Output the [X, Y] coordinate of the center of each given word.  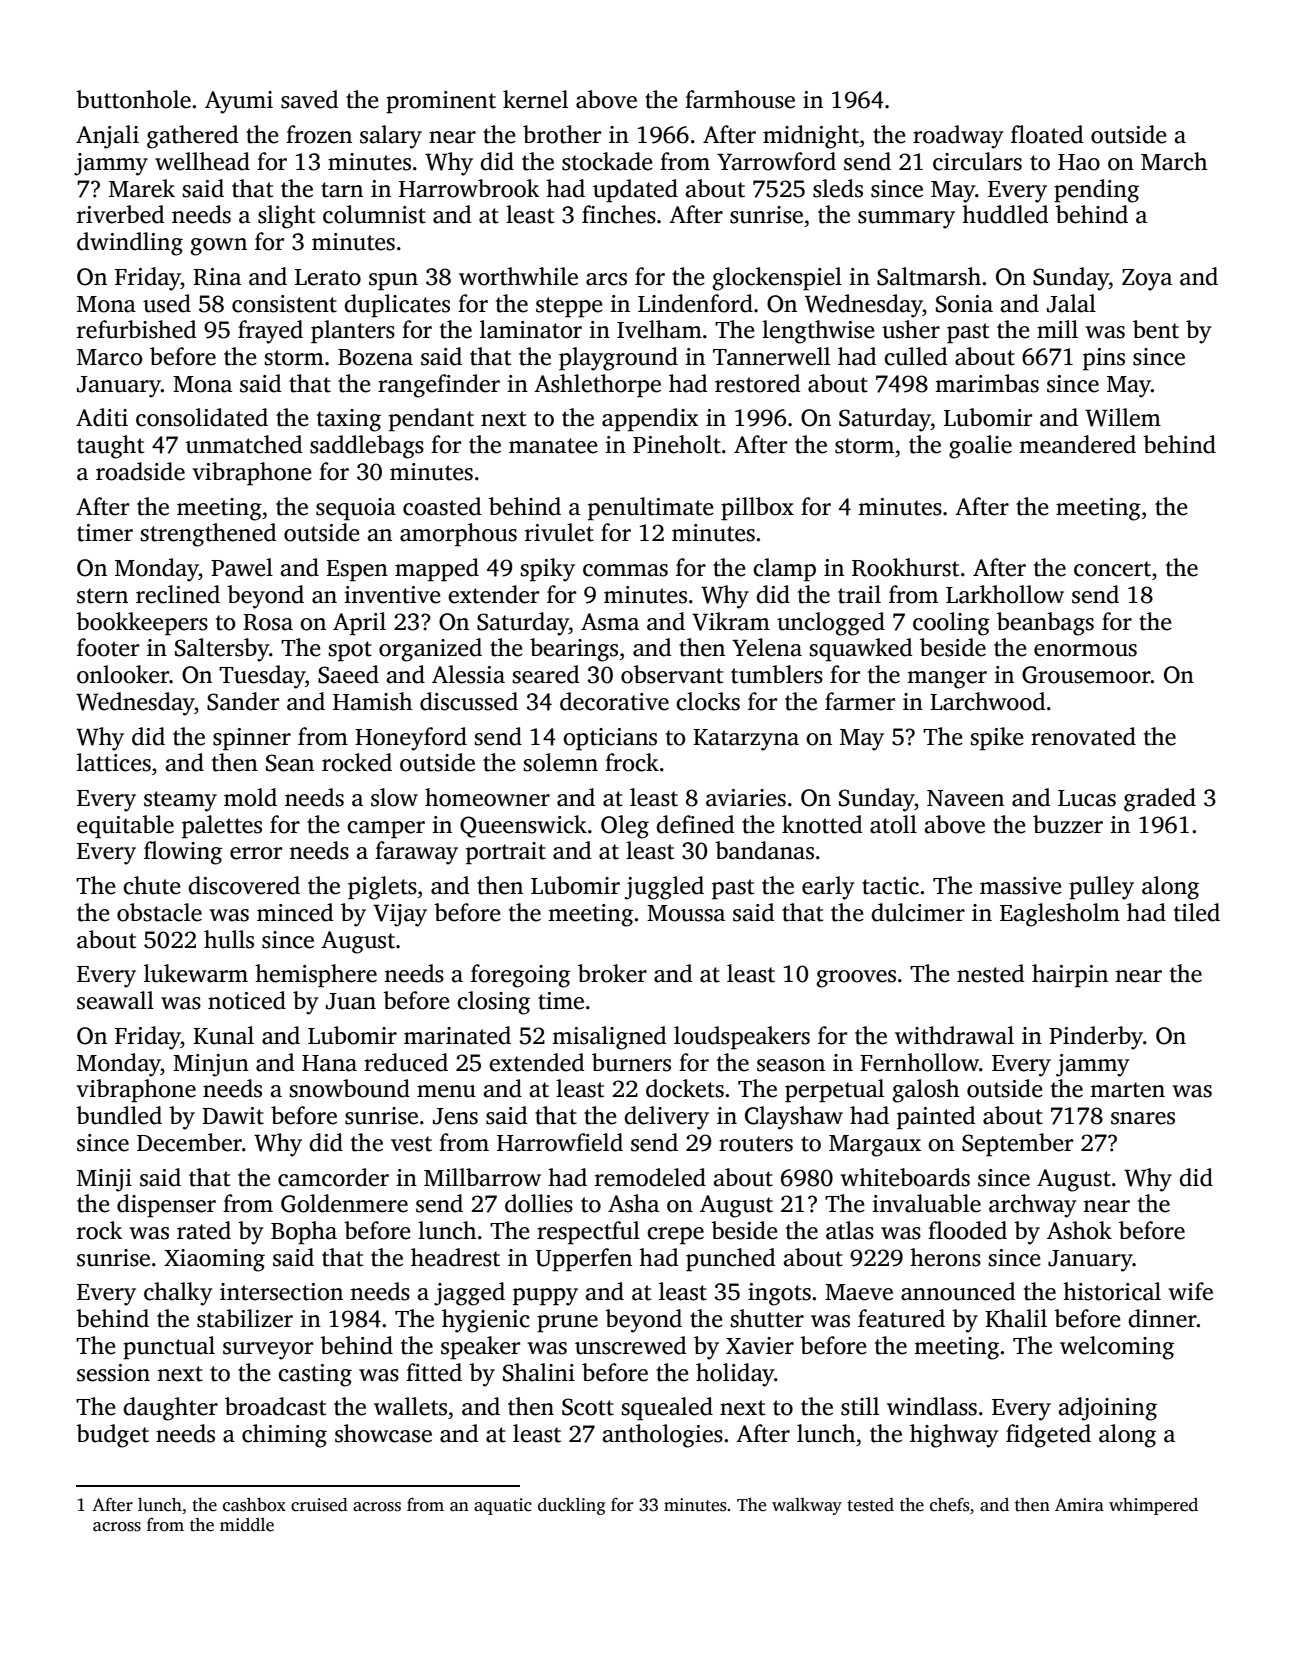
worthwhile [518, 276]
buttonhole [133, 99]
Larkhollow [1005, 594]
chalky [178, 1294]
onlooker [123, 674]
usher [911, 329]
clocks [708, 701]
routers [756, 1144]
